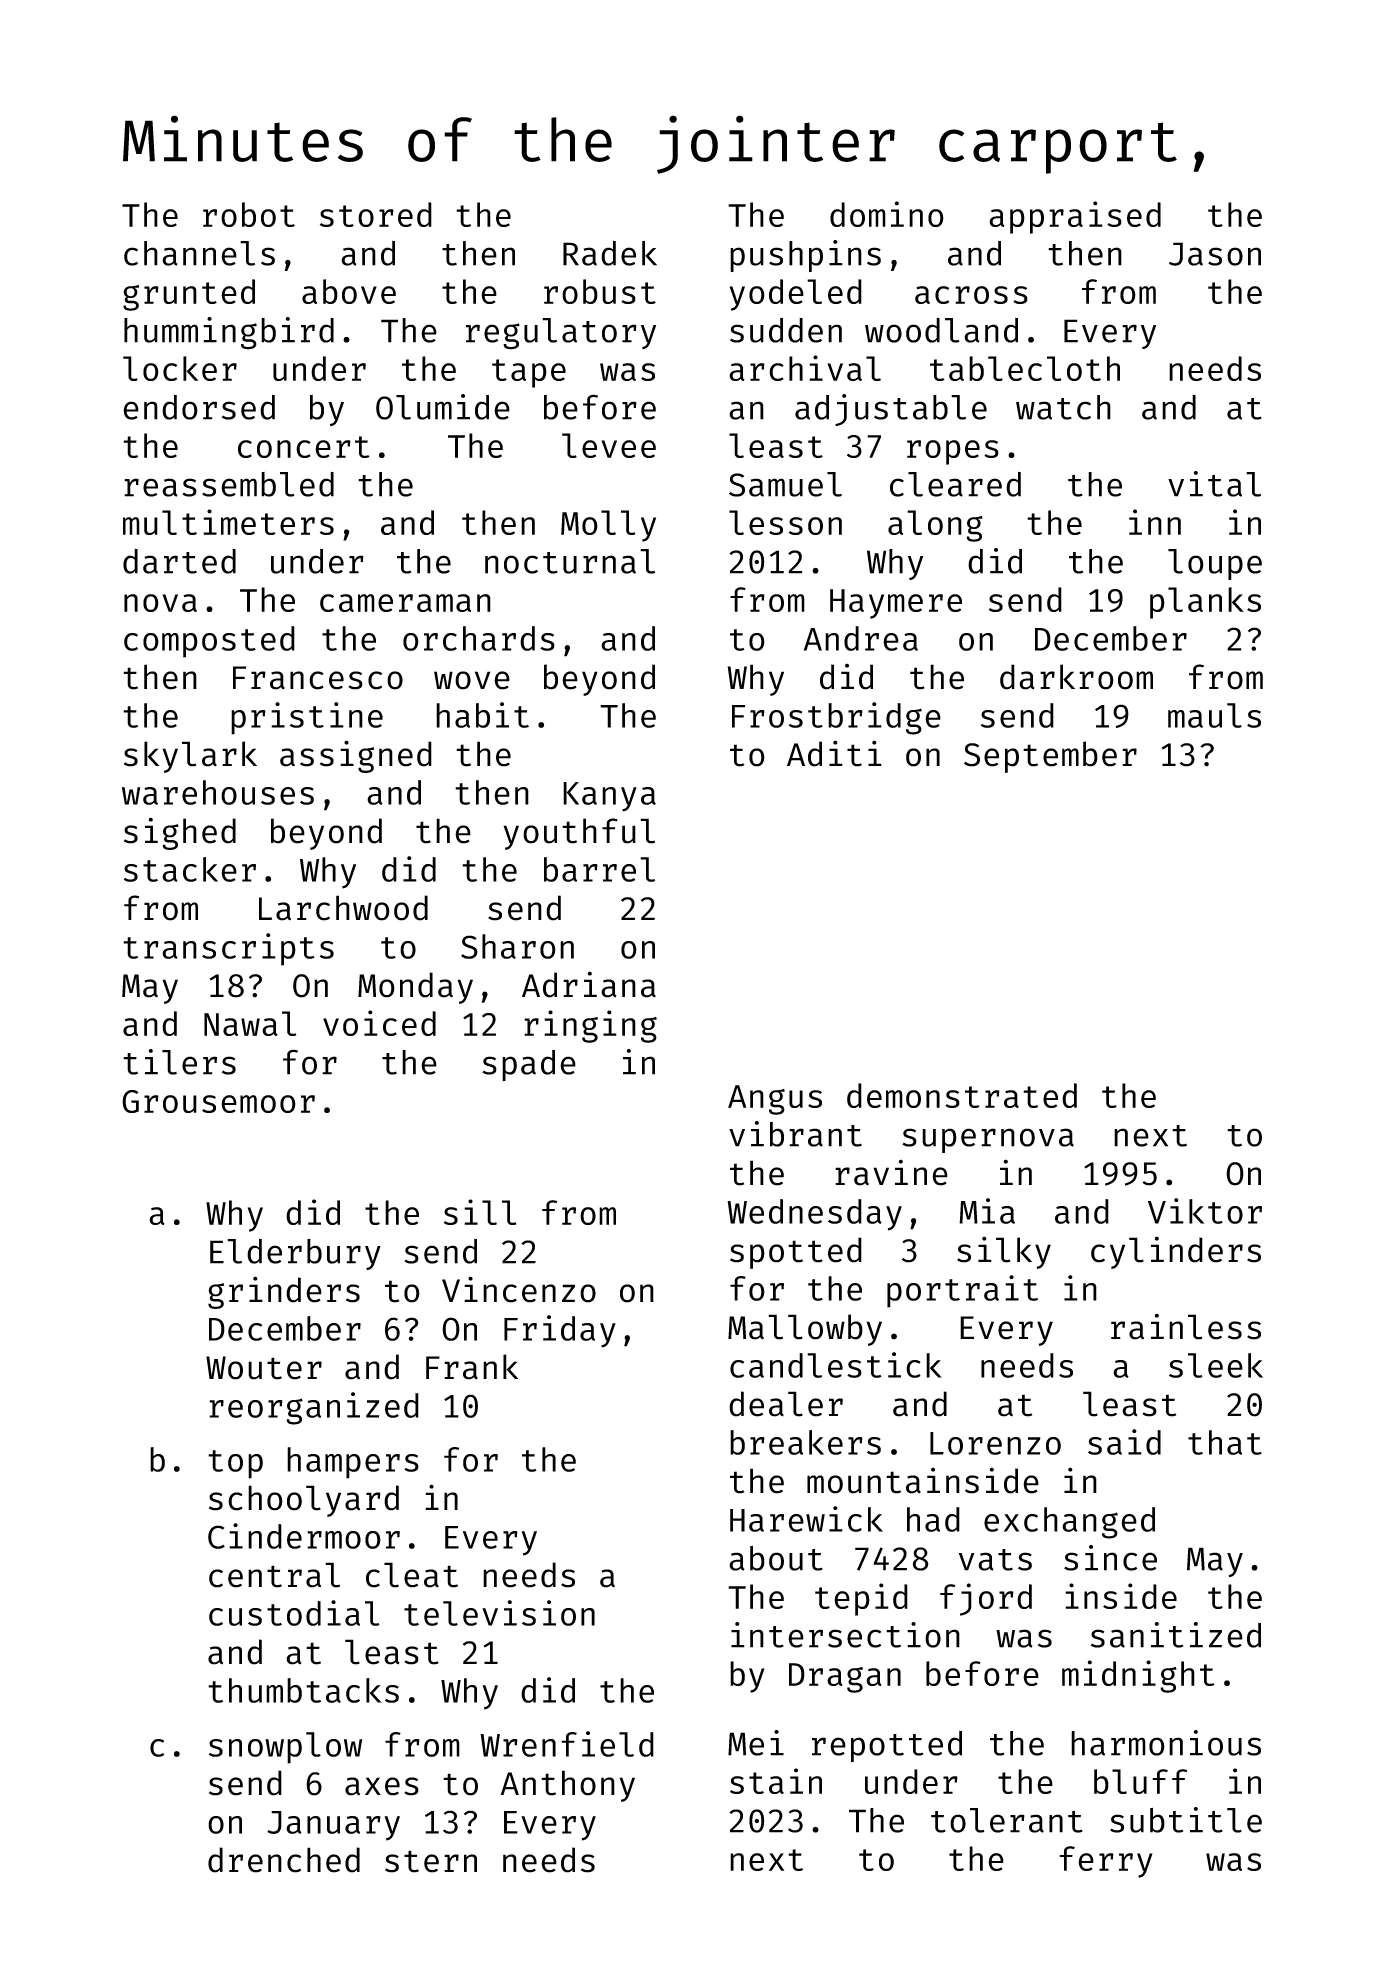  What do you see at coordinates (295, 1254) in the image?
I see `Elderbury` at bounding box center [295, 1254].
